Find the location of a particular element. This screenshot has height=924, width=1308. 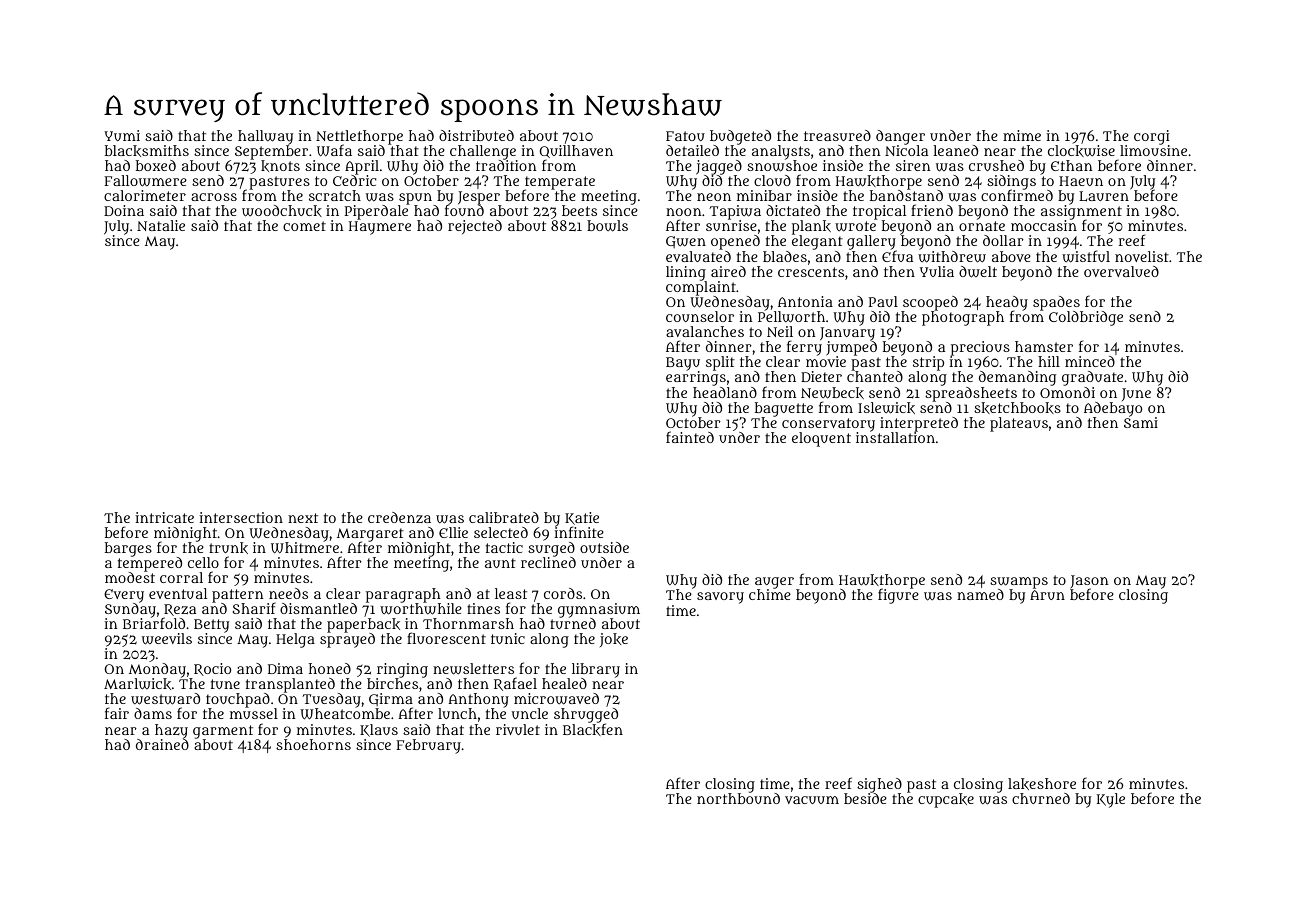

Bayu is located at coordinates (683, 364).
